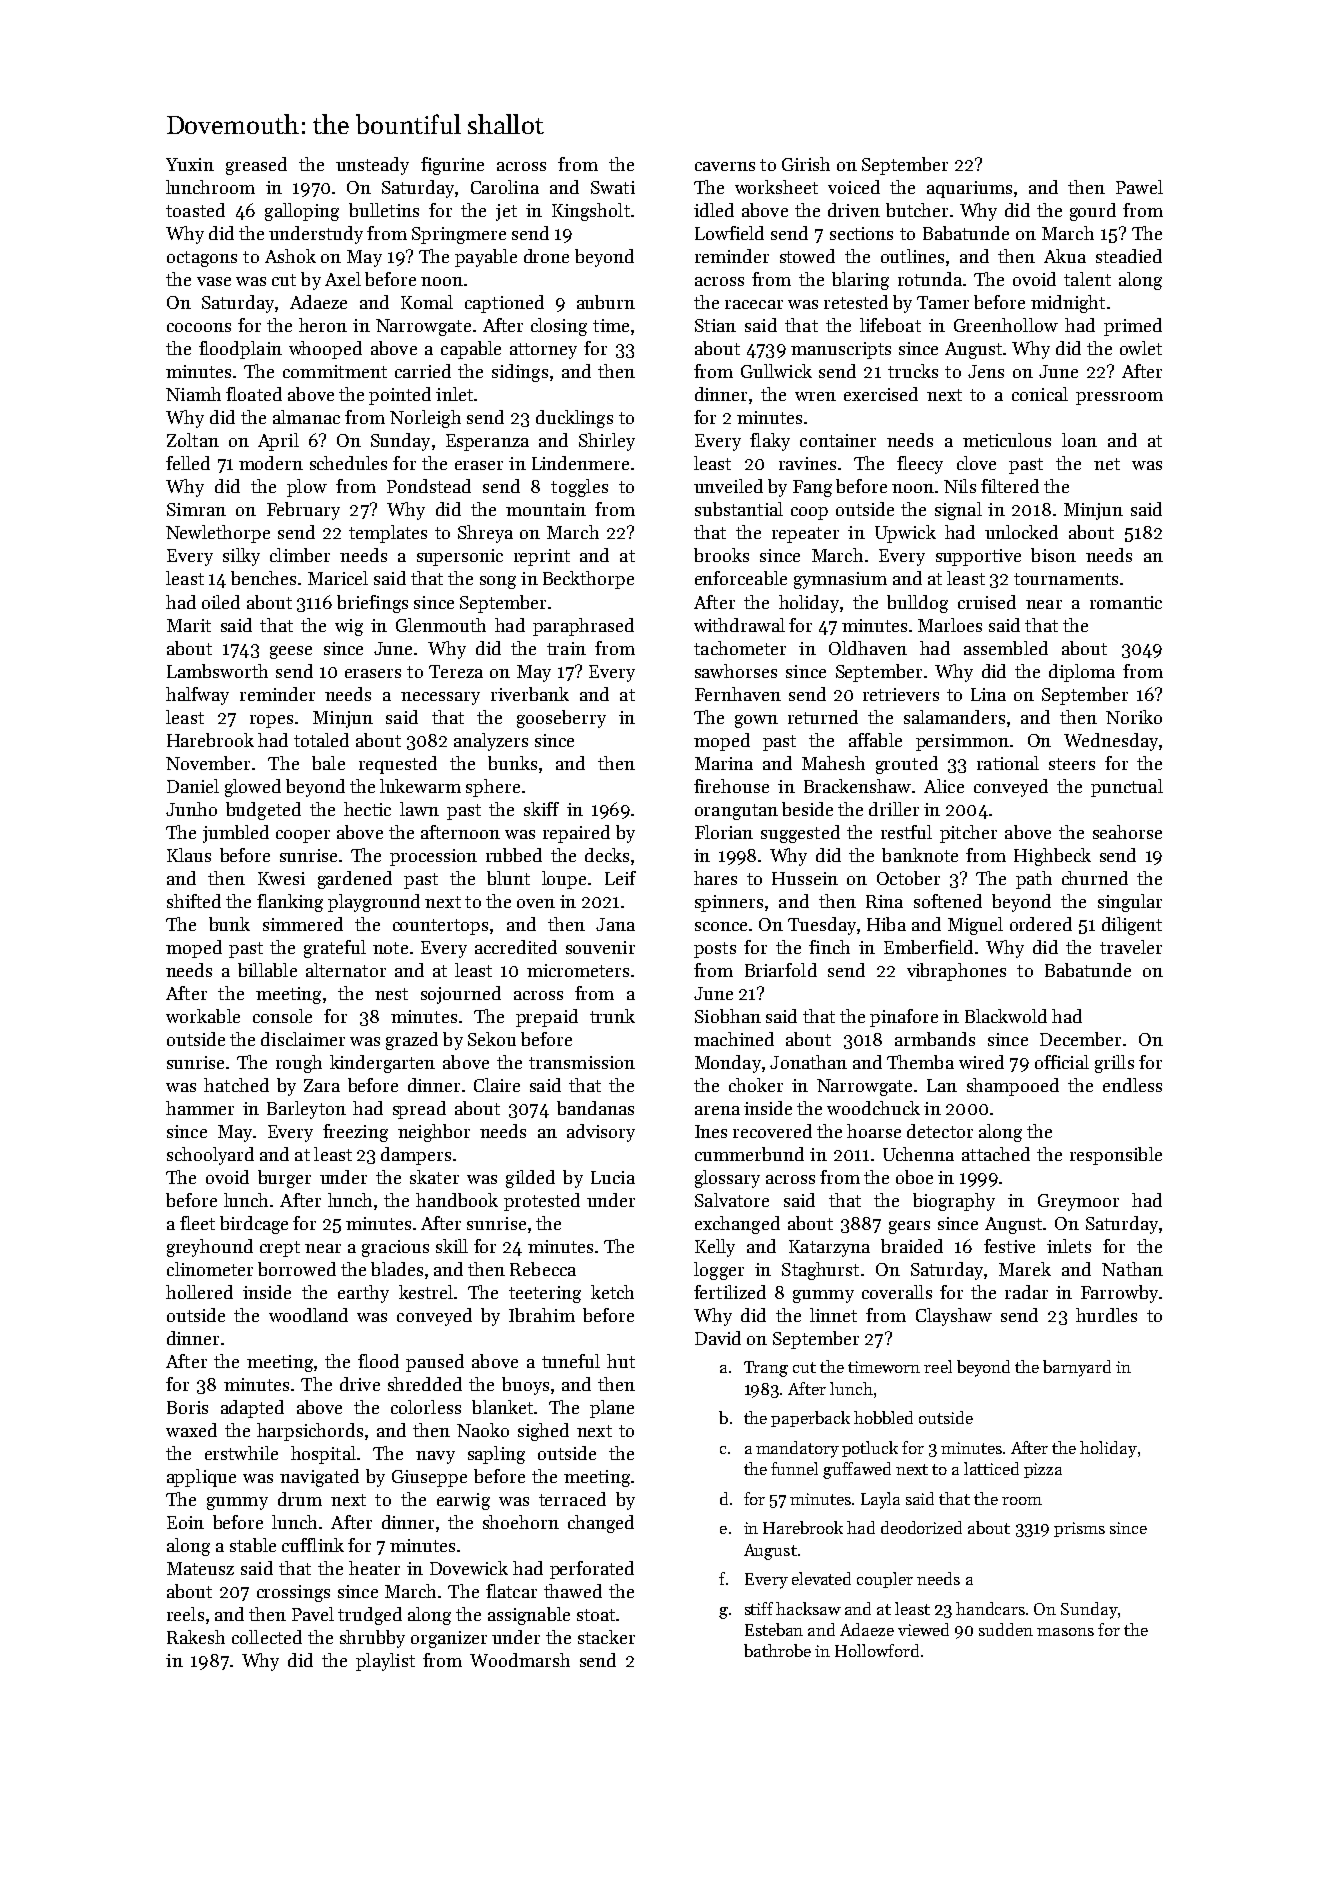  Describe the element at coordinates (571, 1361) in the screenshot. I see `tuneful` at that location.
